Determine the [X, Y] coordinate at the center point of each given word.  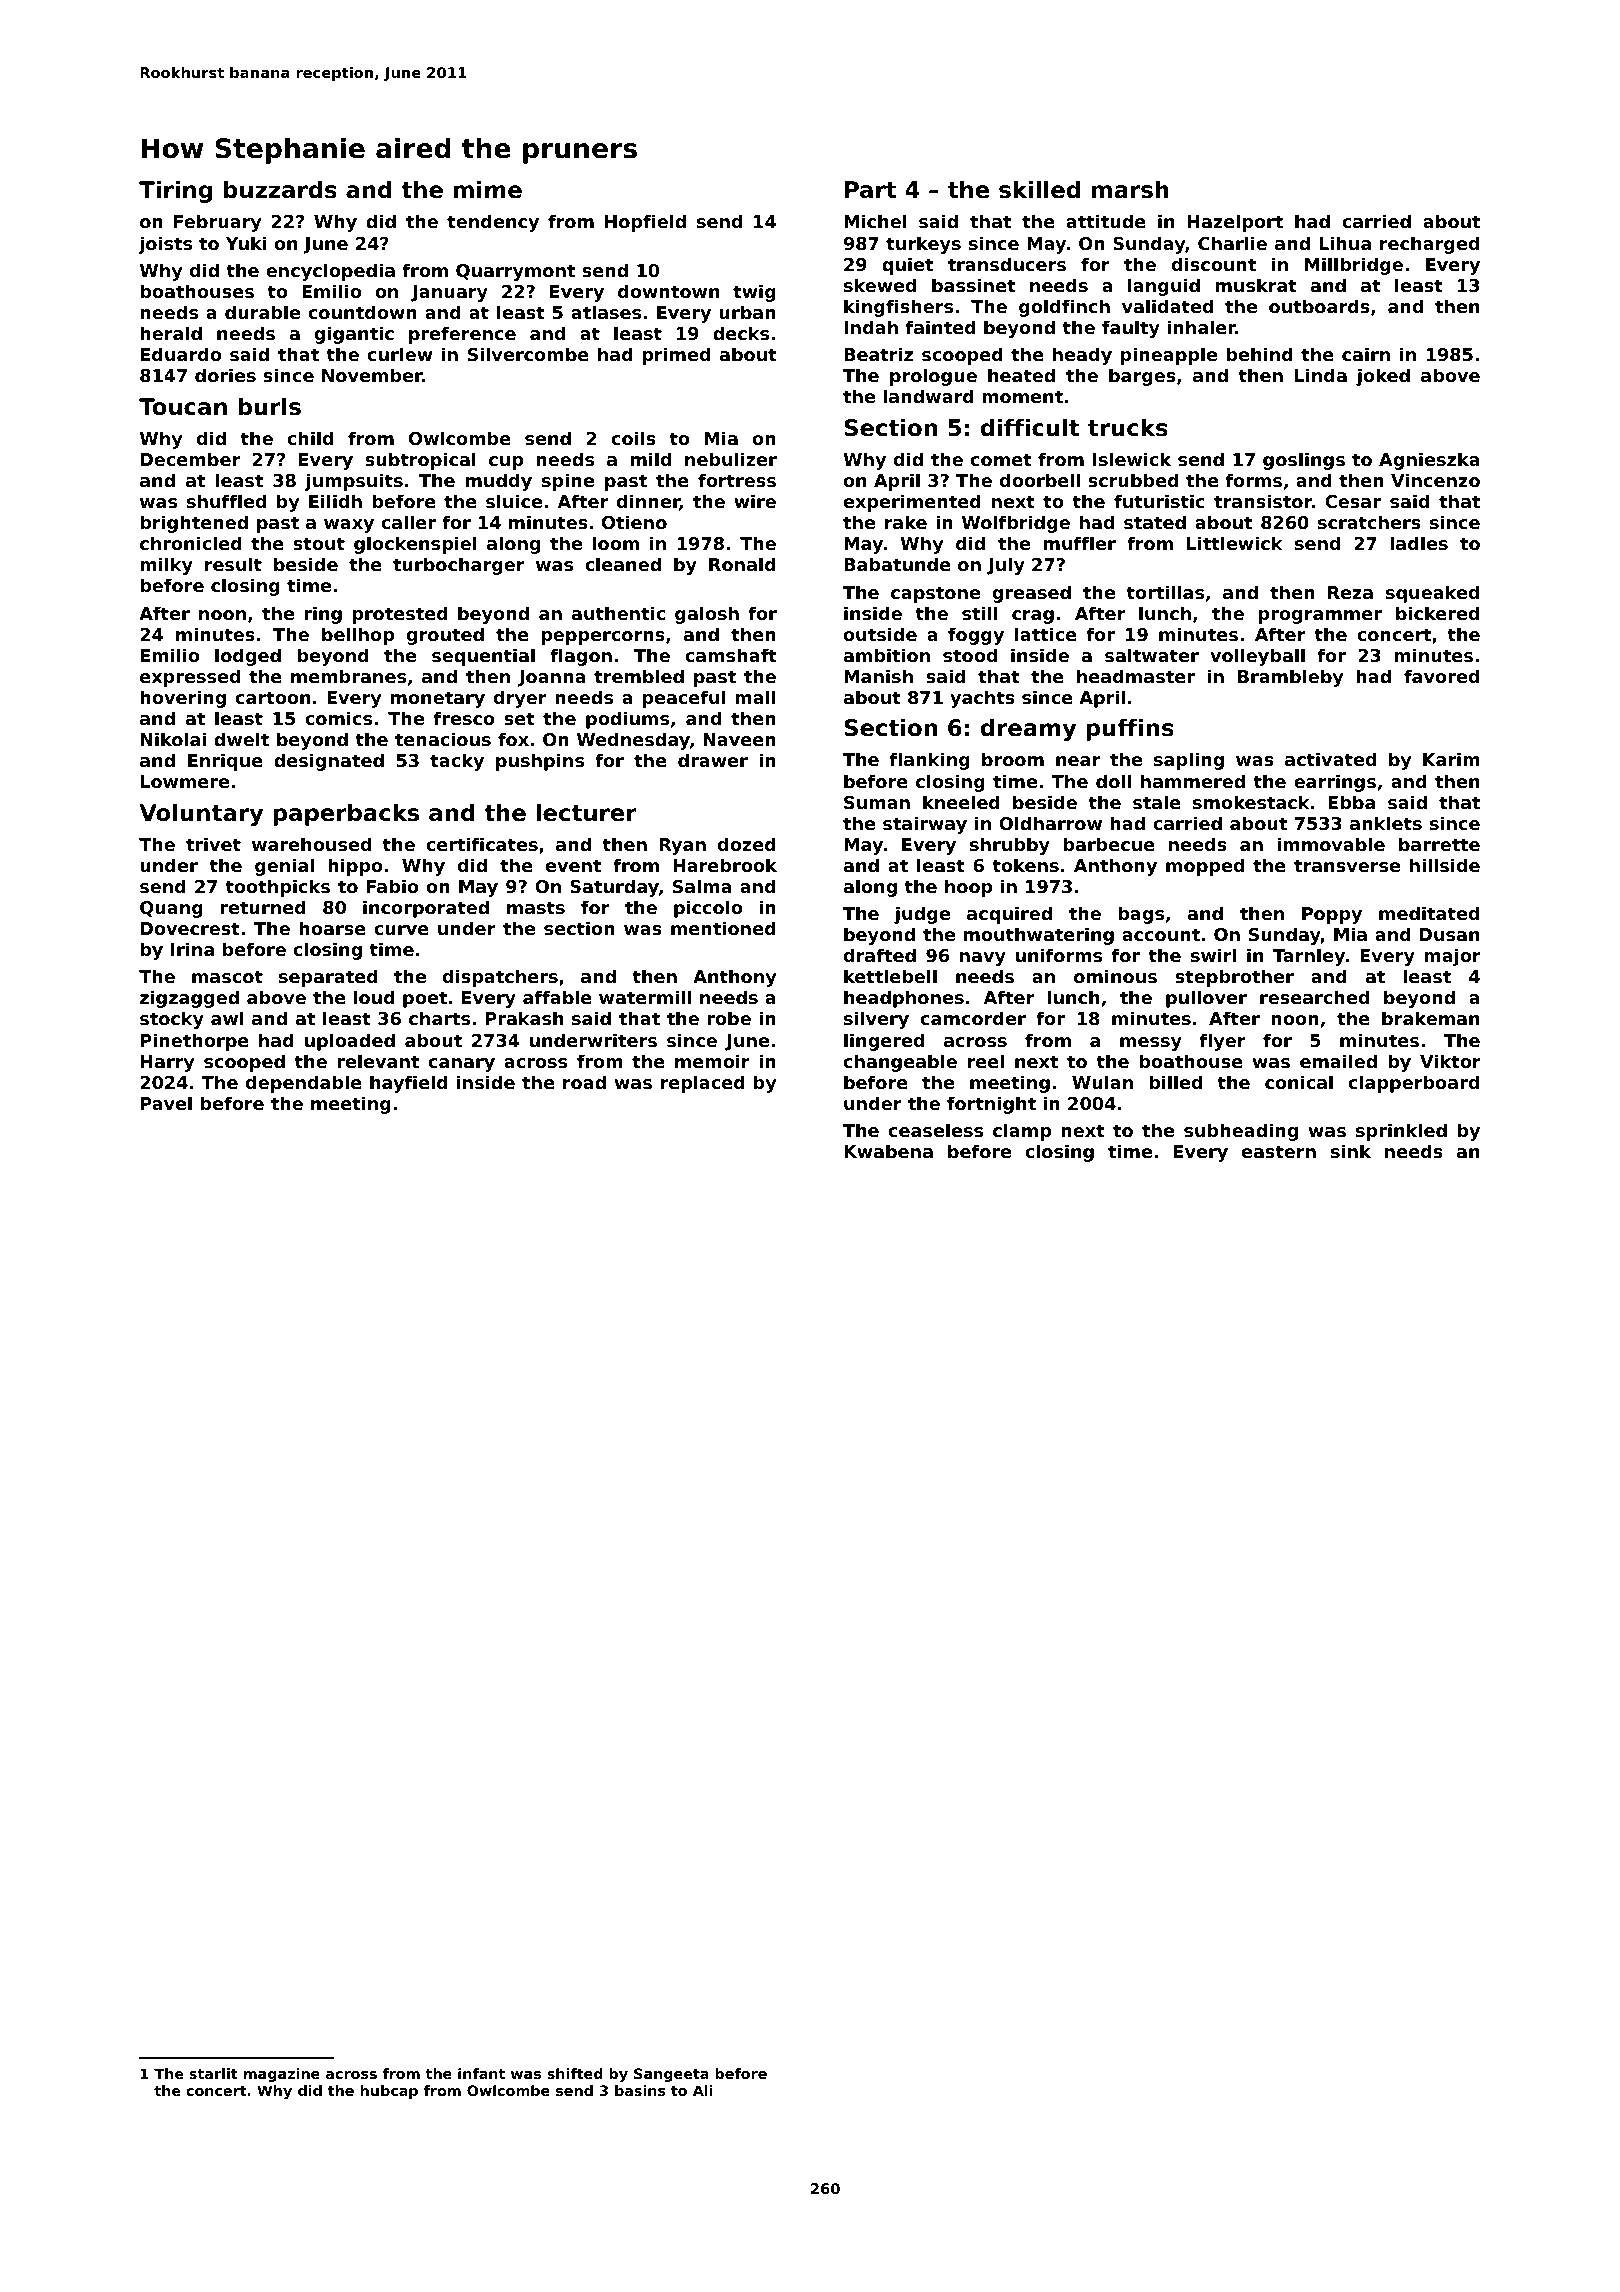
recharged [1429, 245]
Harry [167, 1063]
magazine [282, 2075]
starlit [213, 2073]
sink [1351, 1151]
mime [487, 189]
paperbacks [346, 814]
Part [870, 190]
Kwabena [888, 1151]
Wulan [1102, 1082]
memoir [712, 1061]
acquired [1009, 915]
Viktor [1450, 1061]
